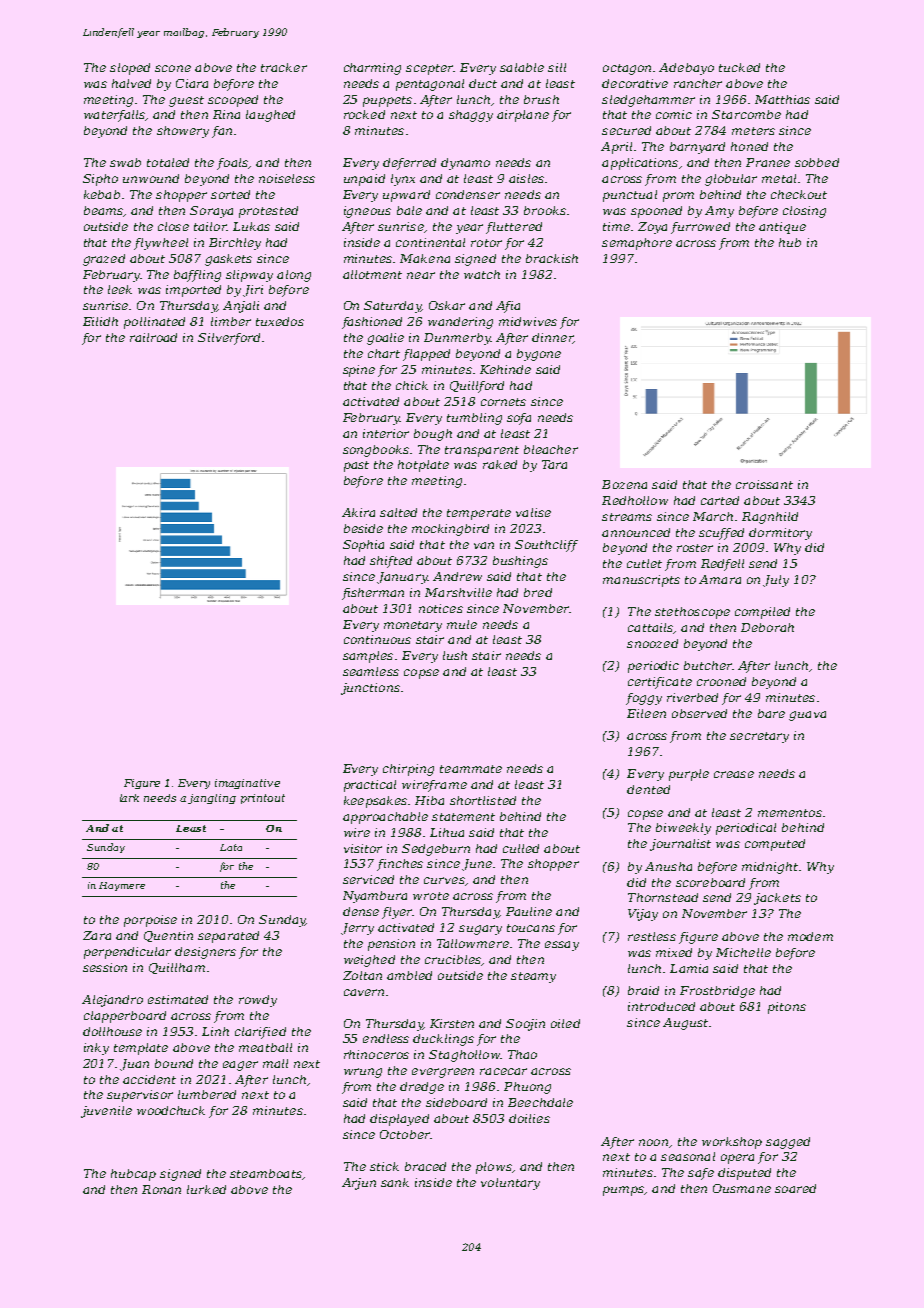  Describe the element at coordinates (211, 212) in the screenshot. I see `Soraya` at that location.
